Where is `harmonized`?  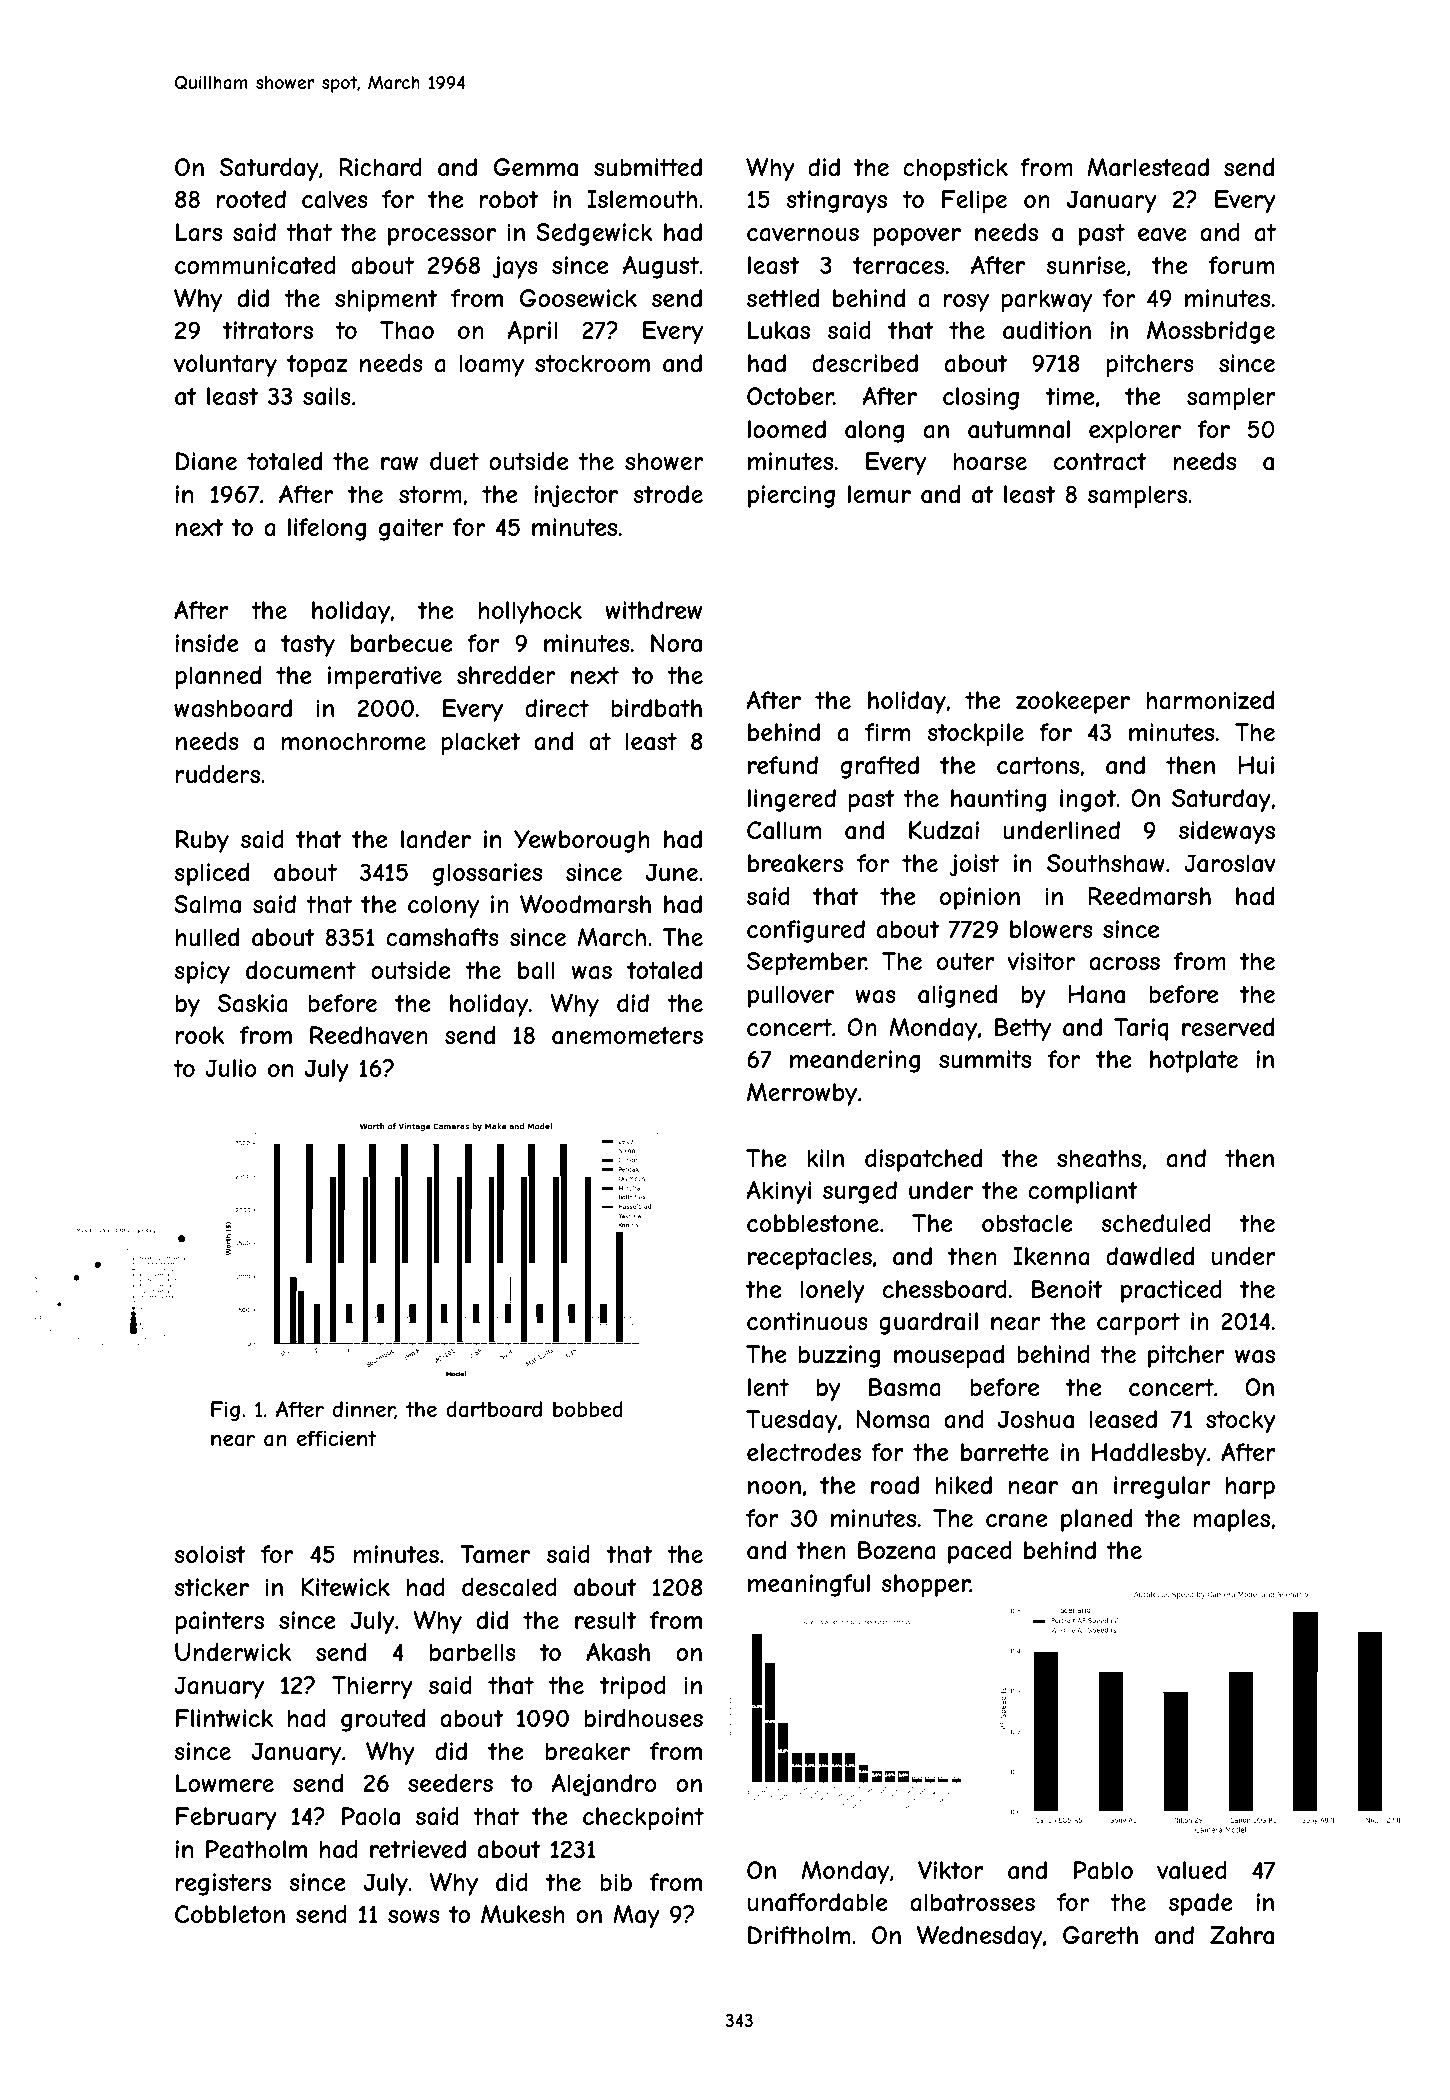
harmonized is located at coordinates (1210, 700).
